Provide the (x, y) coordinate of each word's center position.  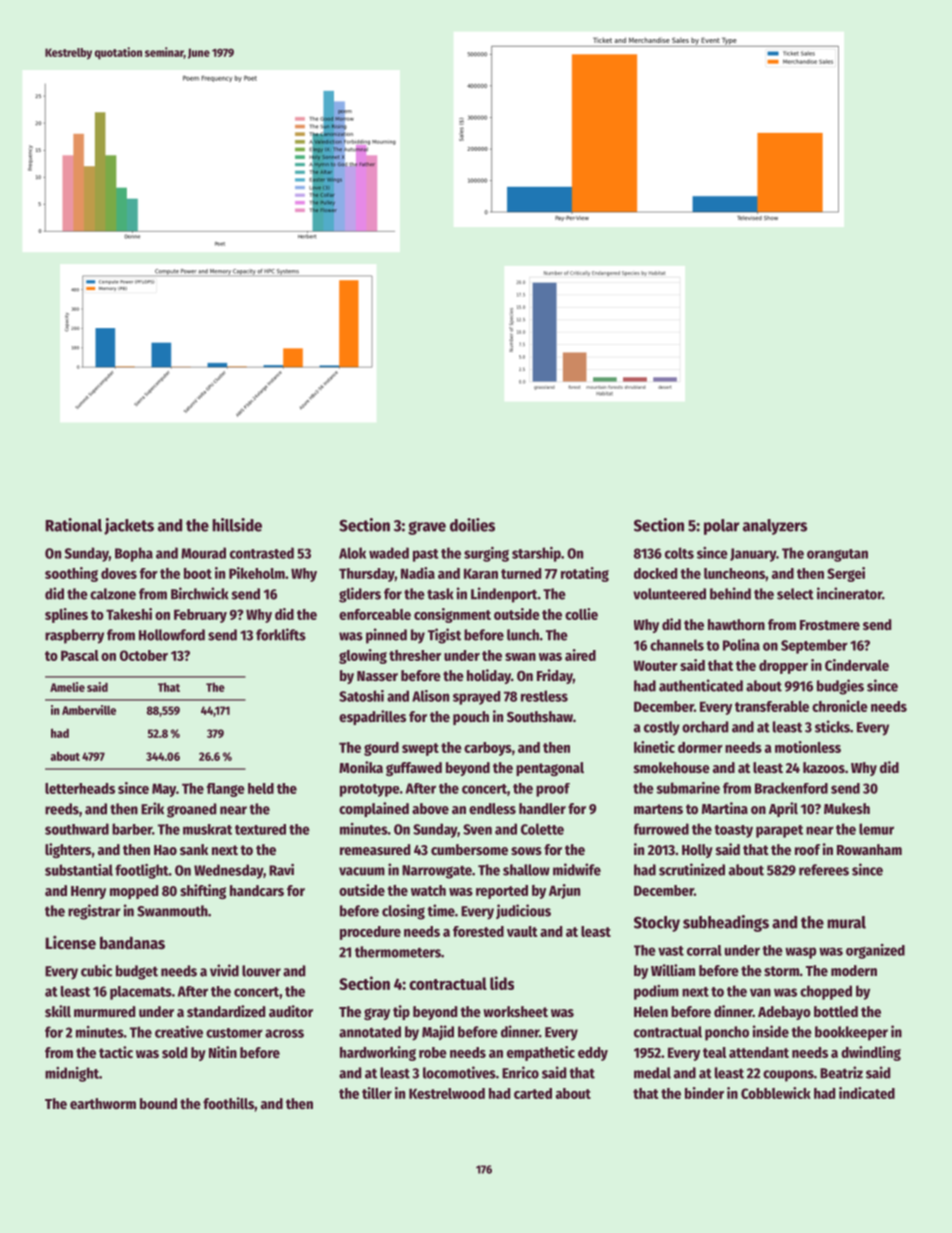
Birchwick (200, 593)
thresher (415, 655)
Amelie (67, 687)
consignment (452, 615)
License (70, 943)
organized (875, 951)
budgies (840, 687)
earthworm (103, 1103)
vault (522, 931)
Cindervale (857, 665)
